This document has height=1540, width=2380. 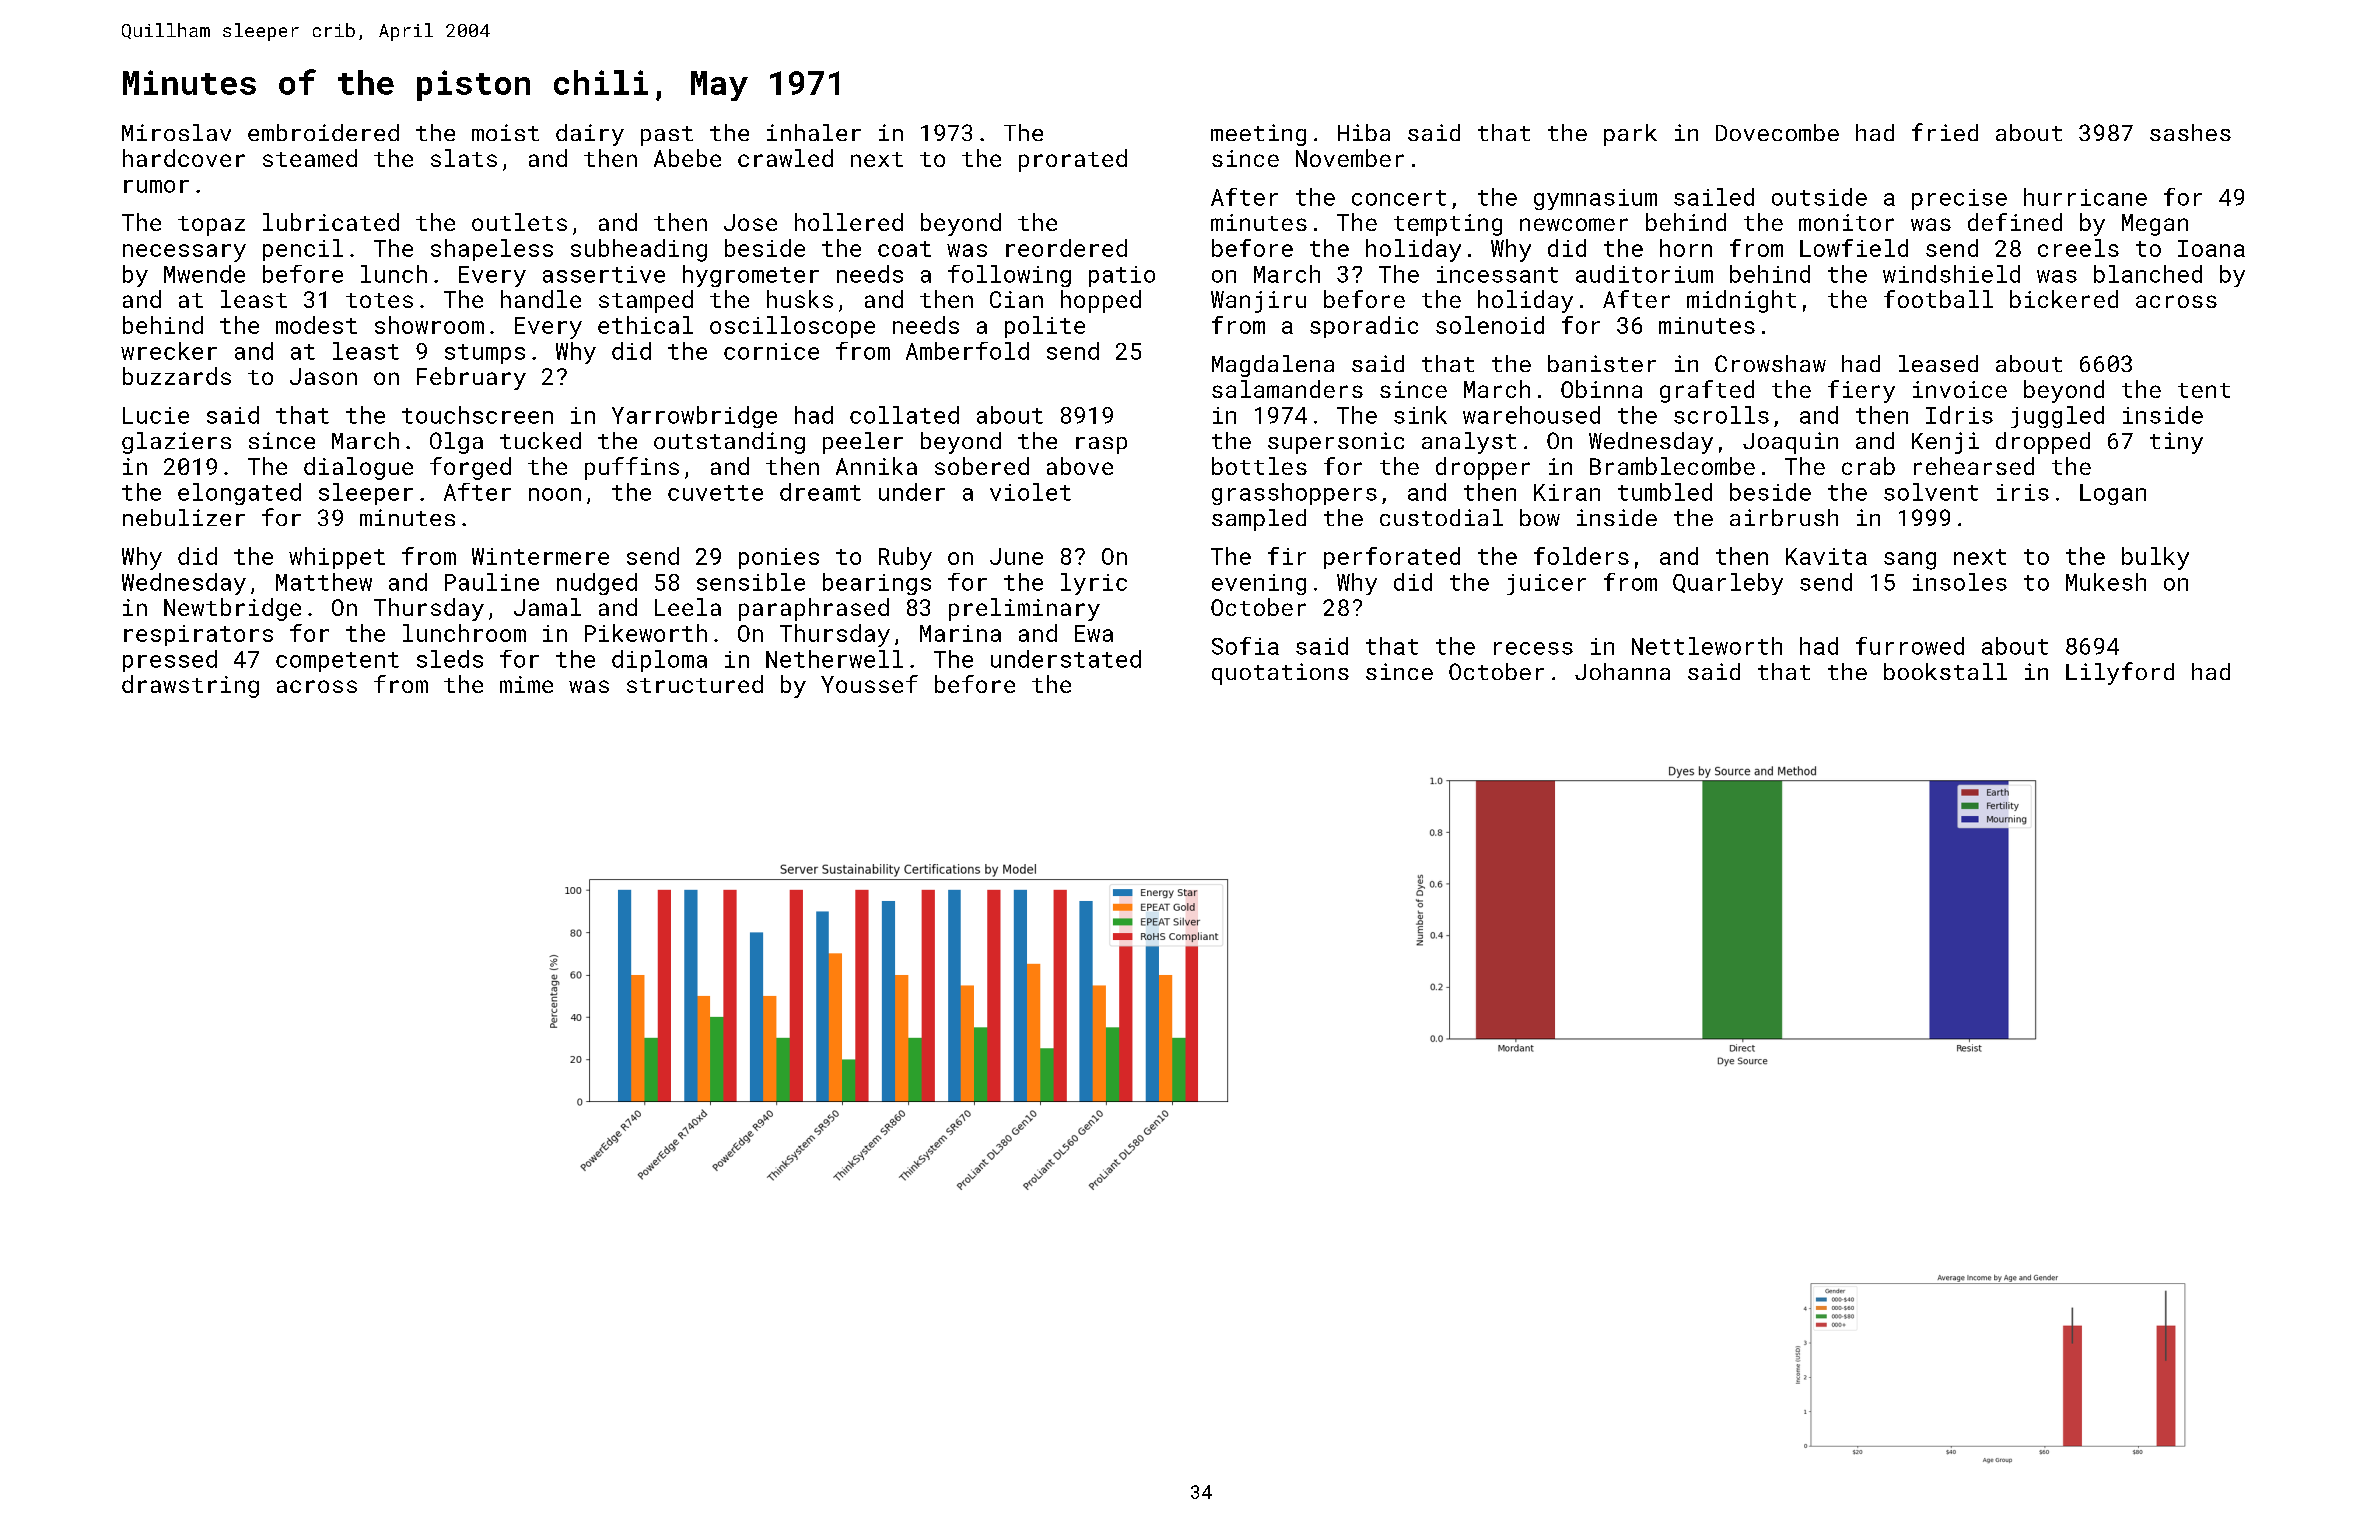 What do you see at coordinates (604, 274) in the document?
I see `assertive` at bounding box center [604, 274].
